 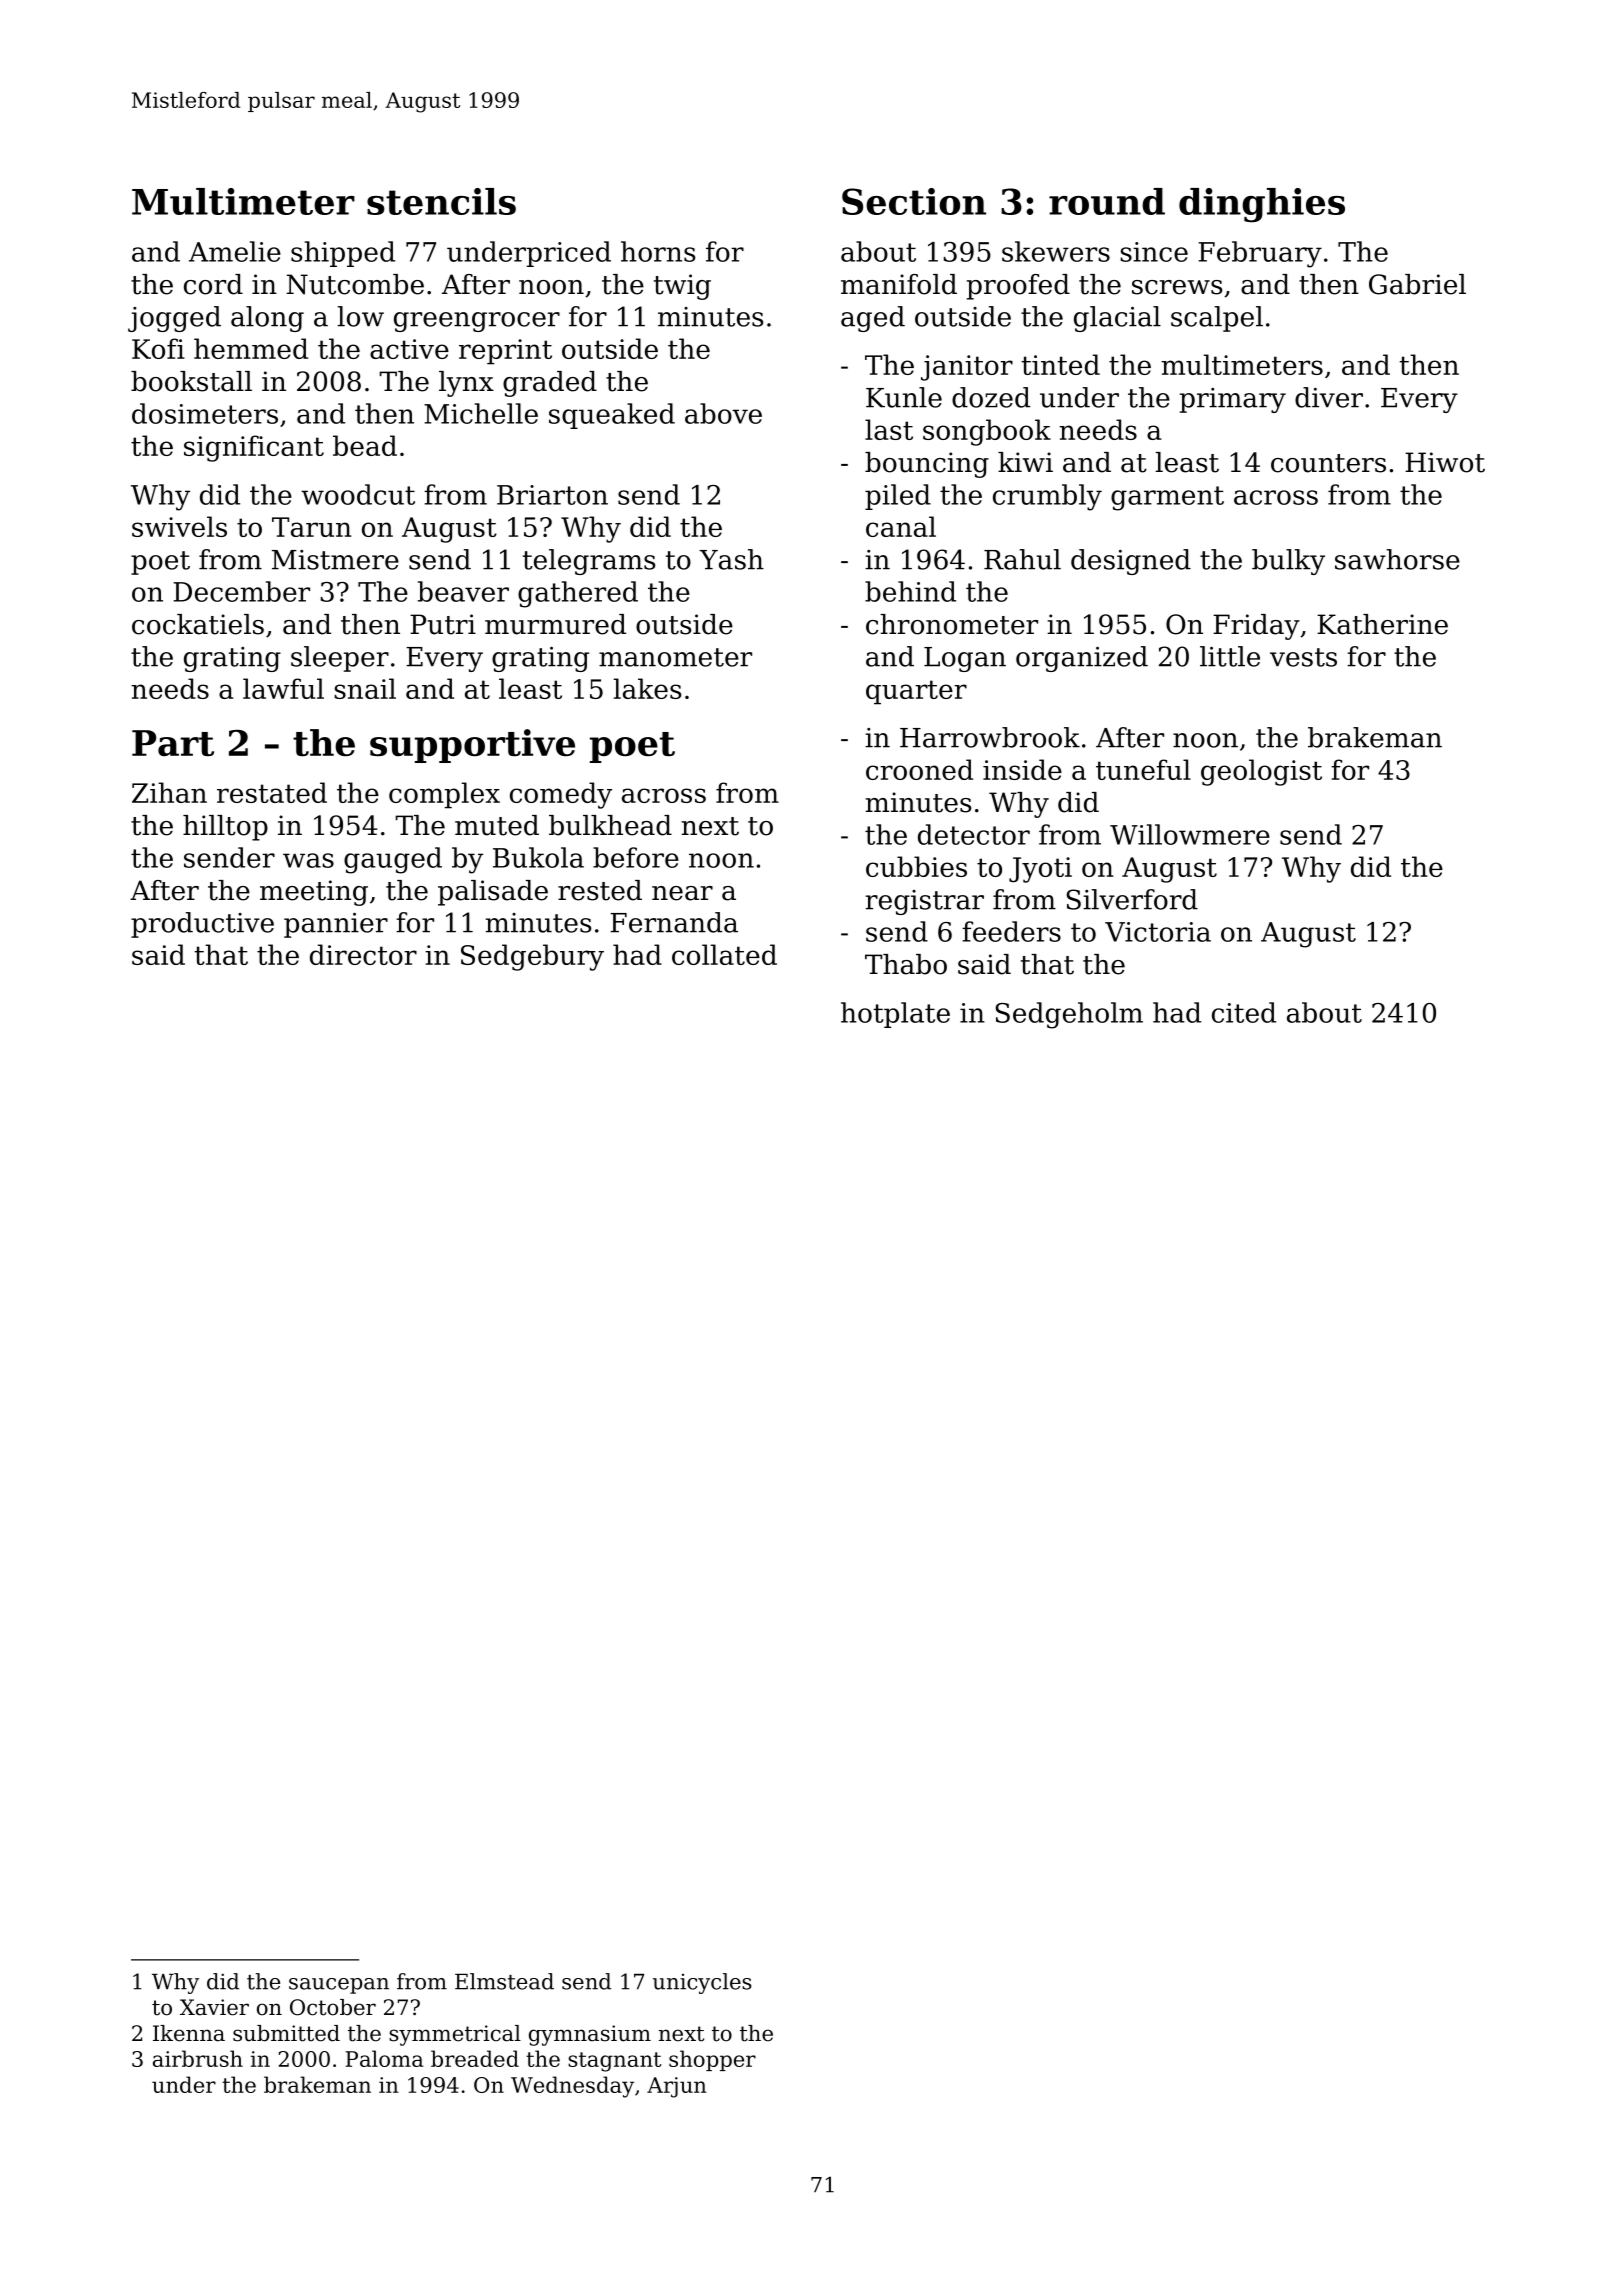 I want to click on shopper, so click(x=712, y=2060).
